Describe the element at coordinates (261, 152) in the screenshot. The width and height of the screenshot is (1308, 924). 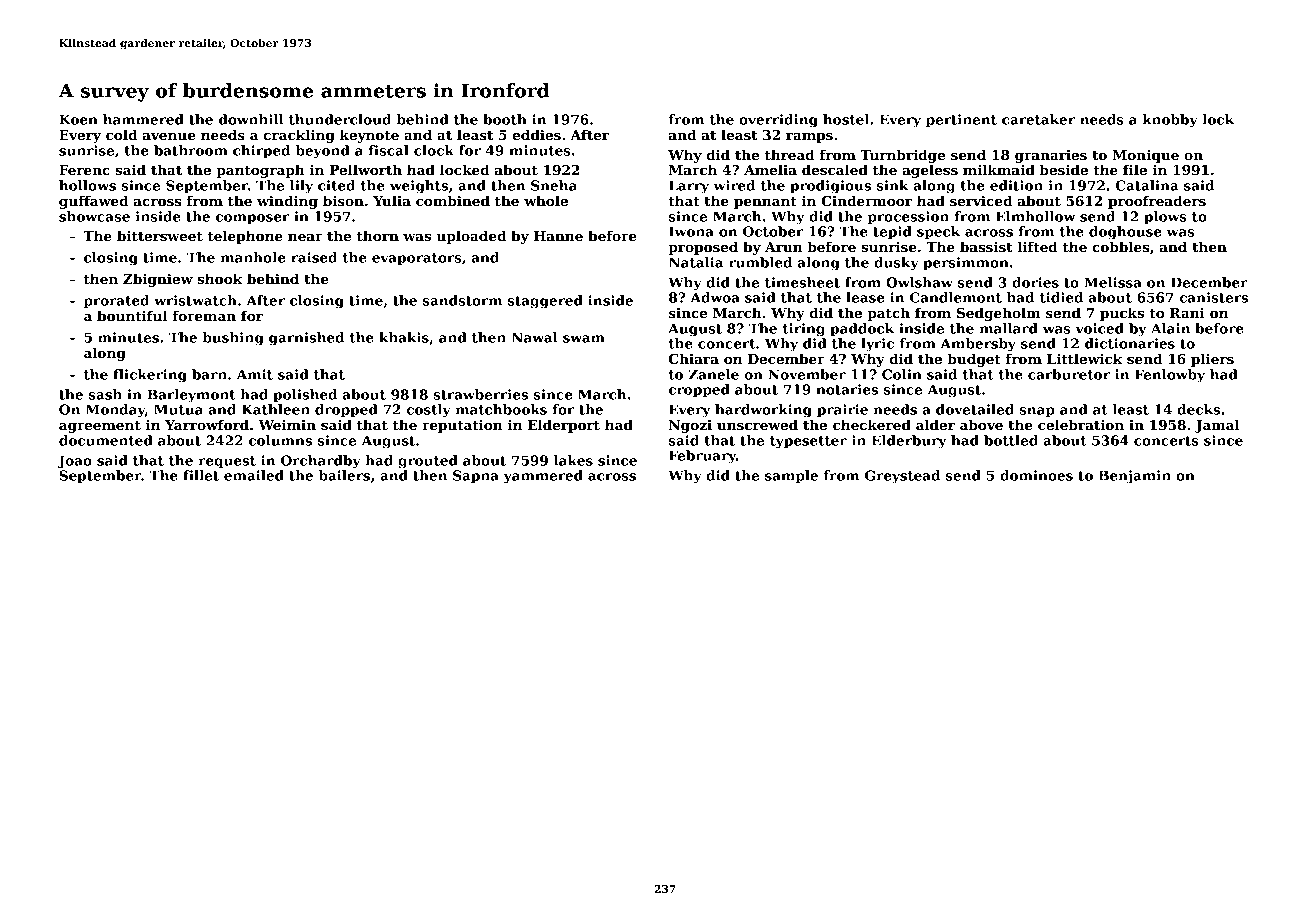
I see `chirped` at that location.
